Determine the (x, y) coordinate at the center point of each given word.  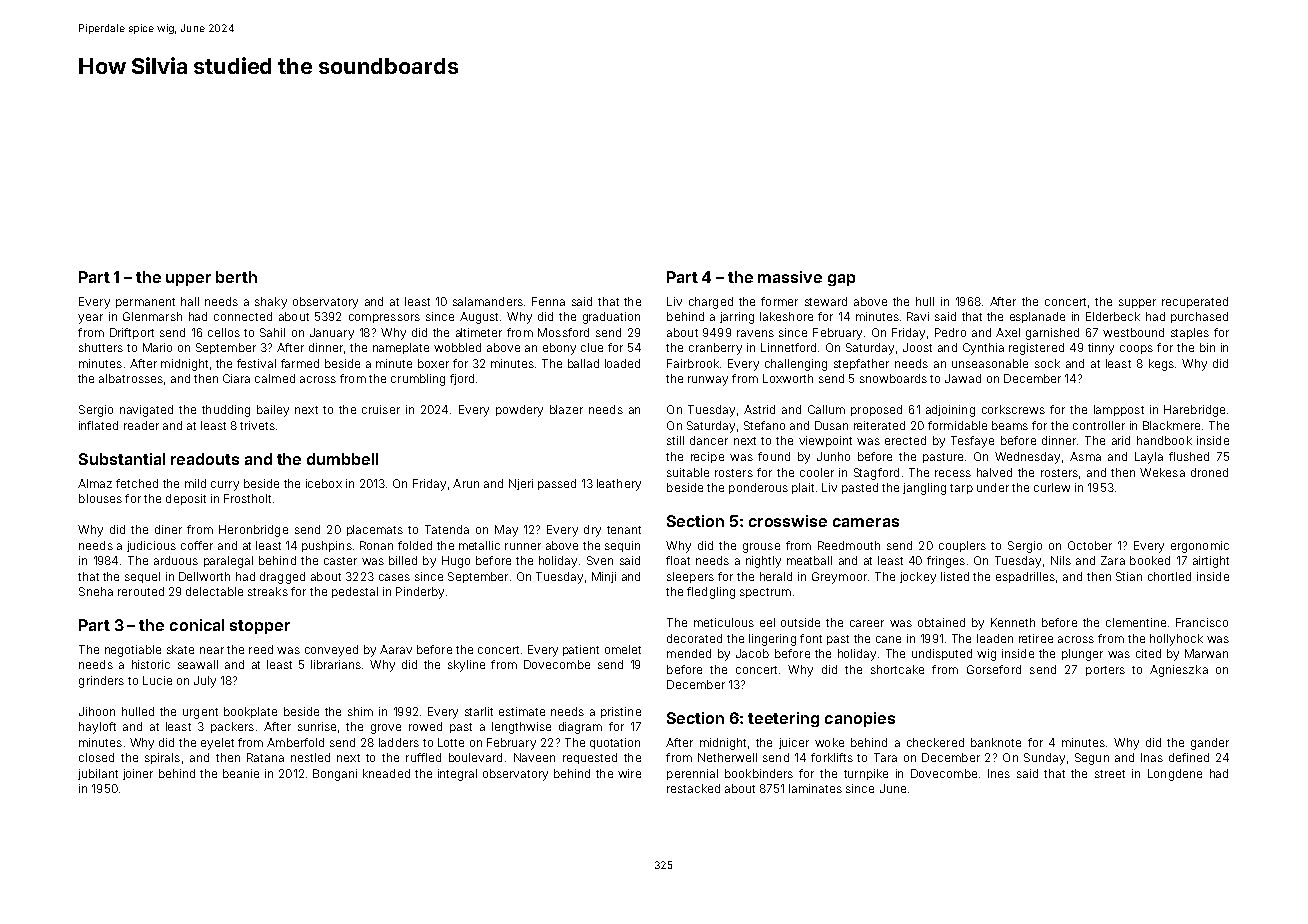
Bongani (335, 775)
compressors (384, 318)
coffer (197, 545)
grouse (761, 548)
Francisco (1202, 622)
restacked (693, 788)
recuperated (1195, 302)
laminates (815, 788)
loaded (622, 363)
